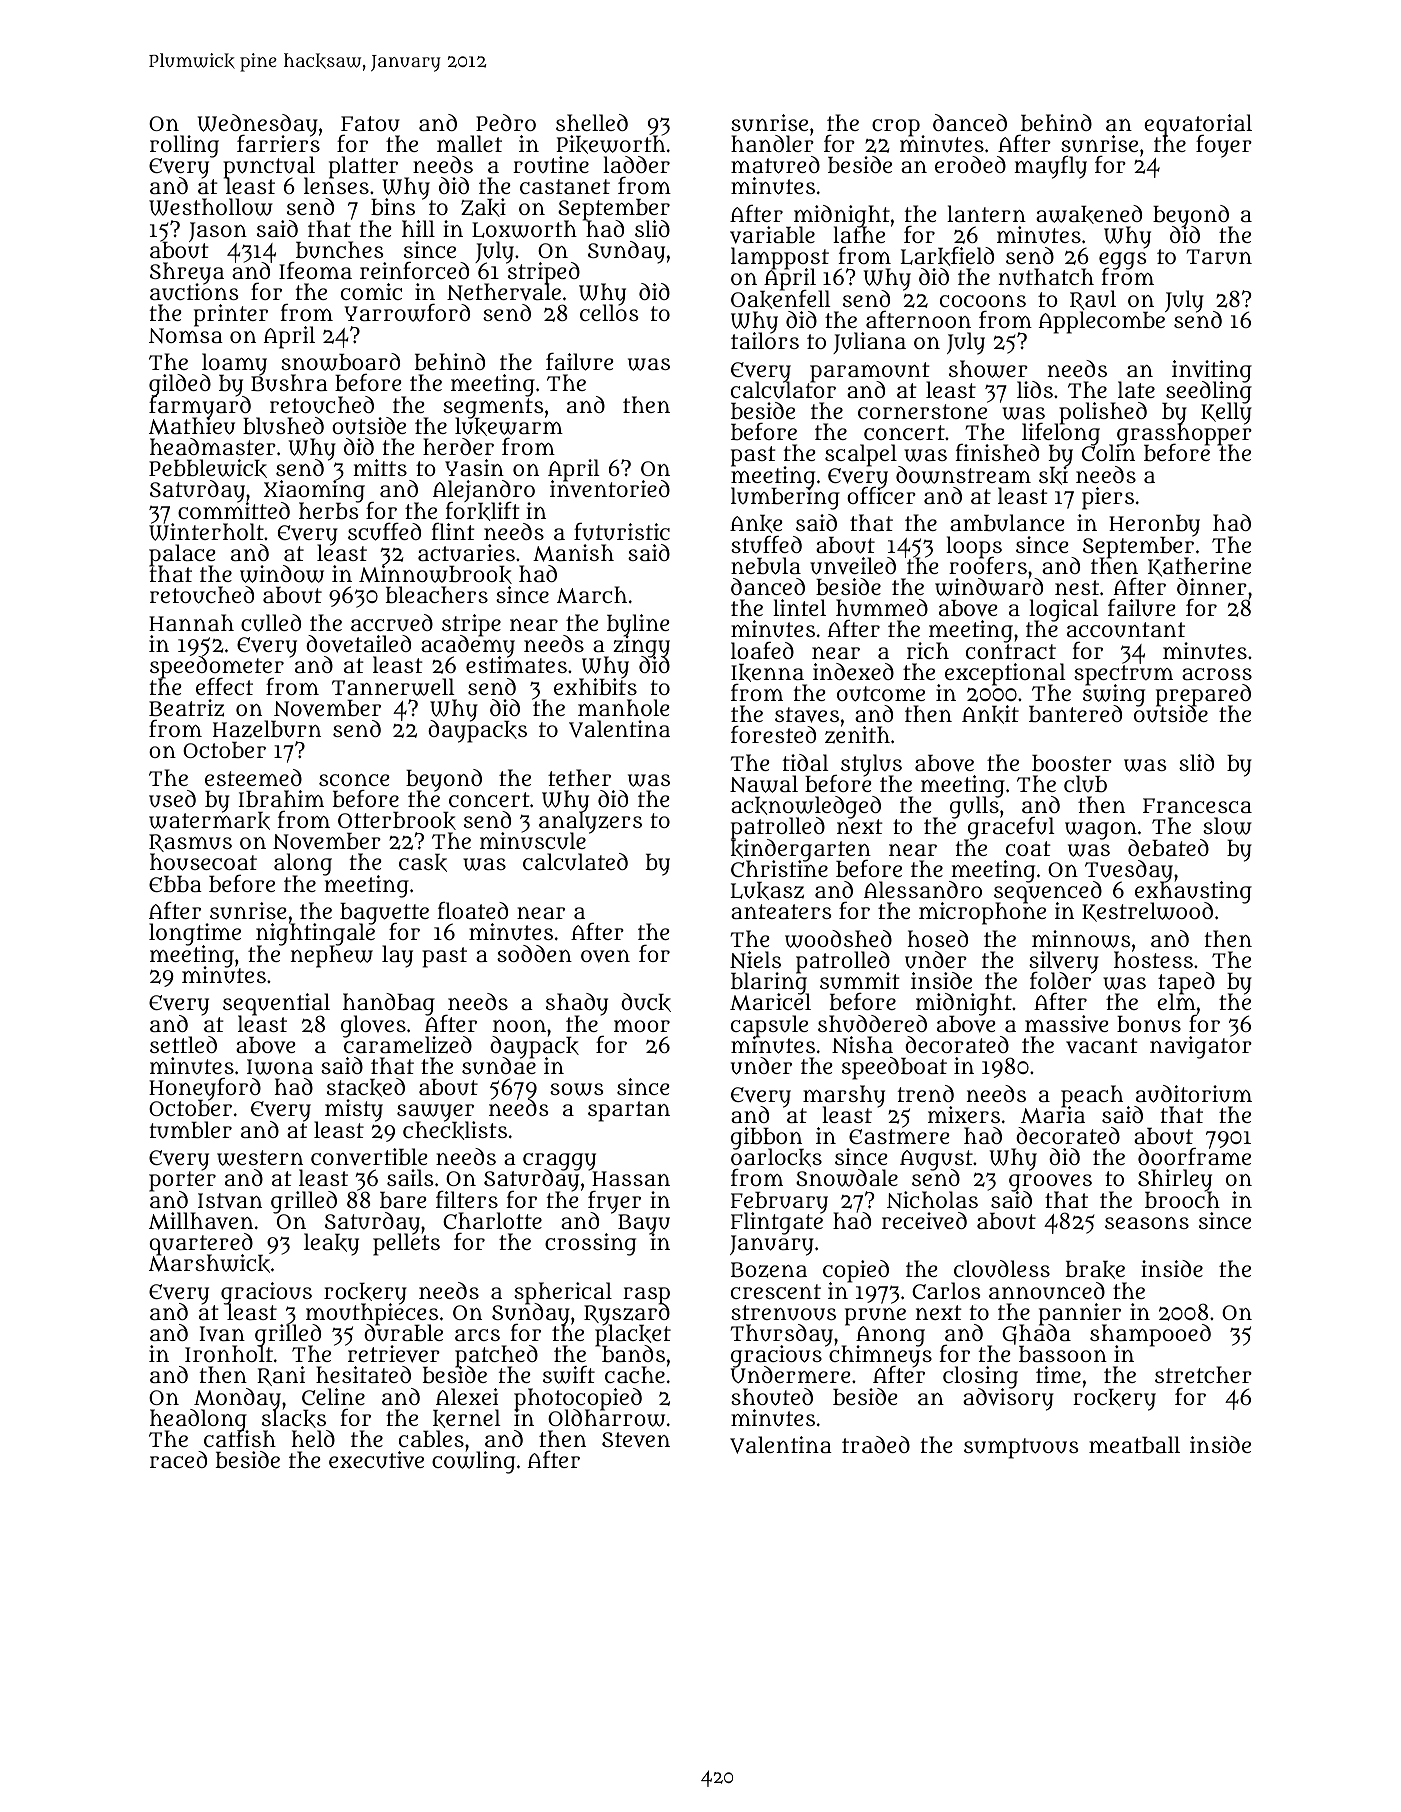  Describe the element at coordinates (370, 124) in the image. I see `Fatou` at that location.
